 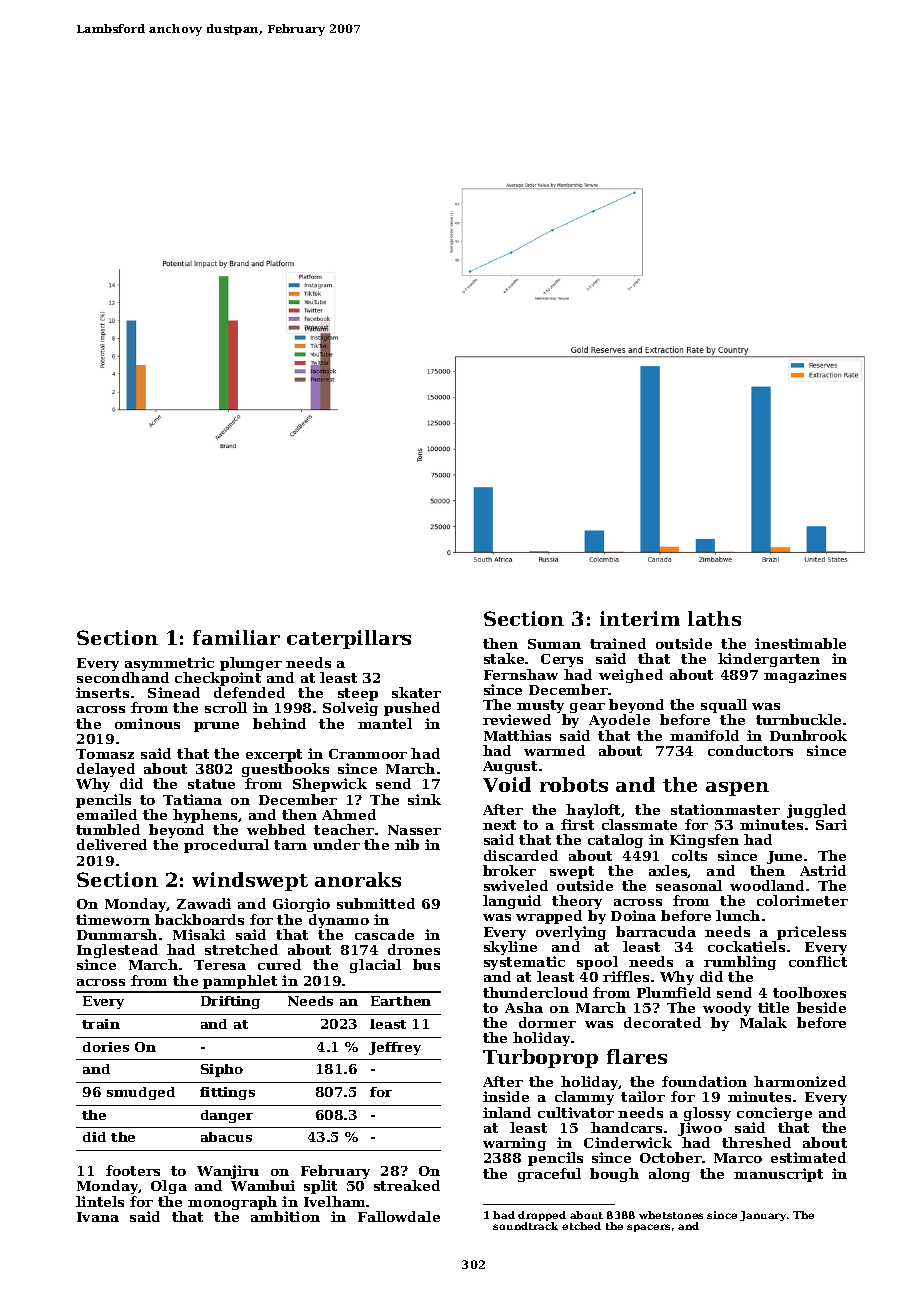 I want to click on delivered, so click(x=112, y=844).
